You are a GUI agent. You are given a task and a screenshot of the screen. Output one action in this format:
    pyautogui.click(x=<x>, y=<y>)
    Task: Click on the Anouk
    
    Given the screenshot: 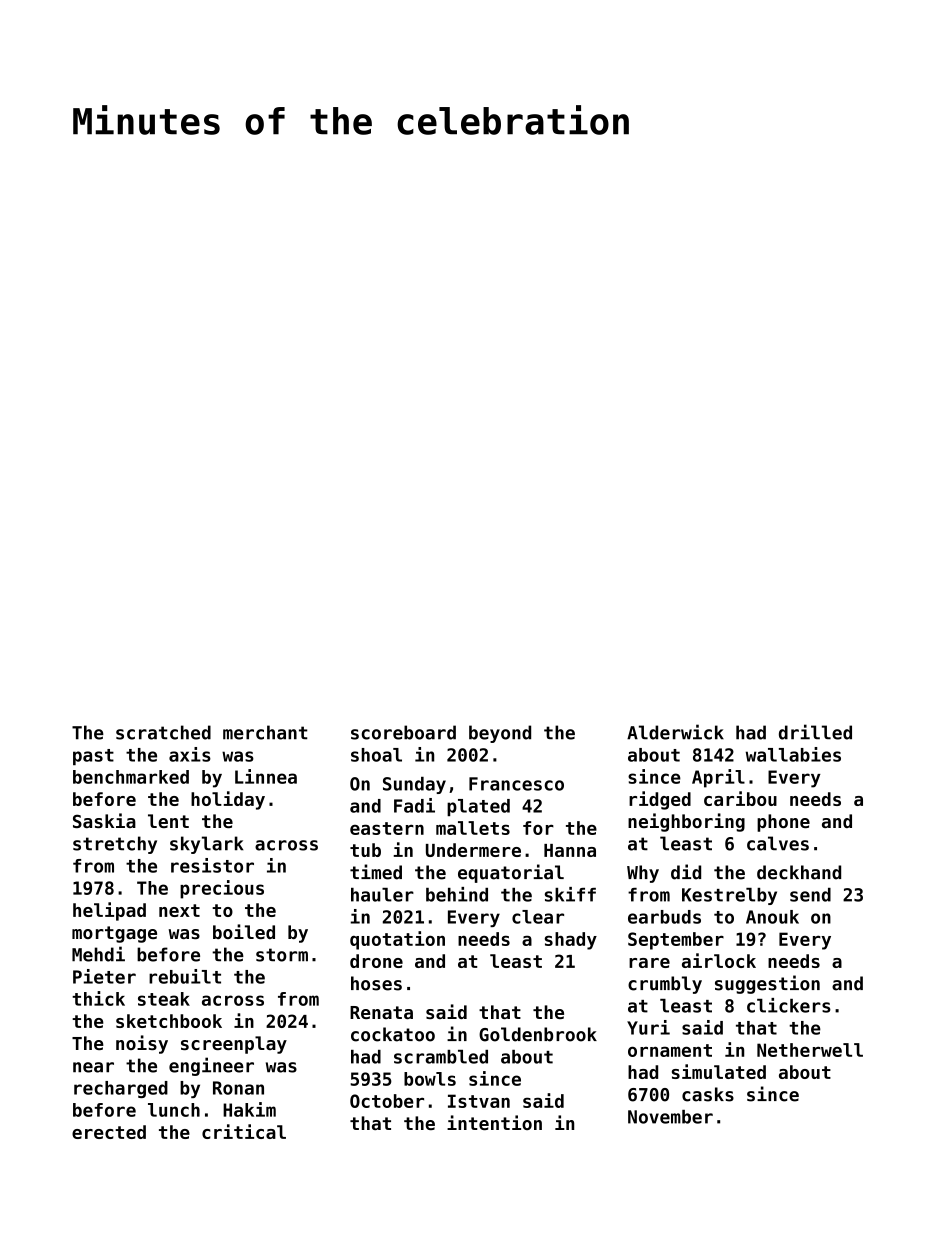 What is the action you would take?
    pyautogui.click(x=772, y=917)
